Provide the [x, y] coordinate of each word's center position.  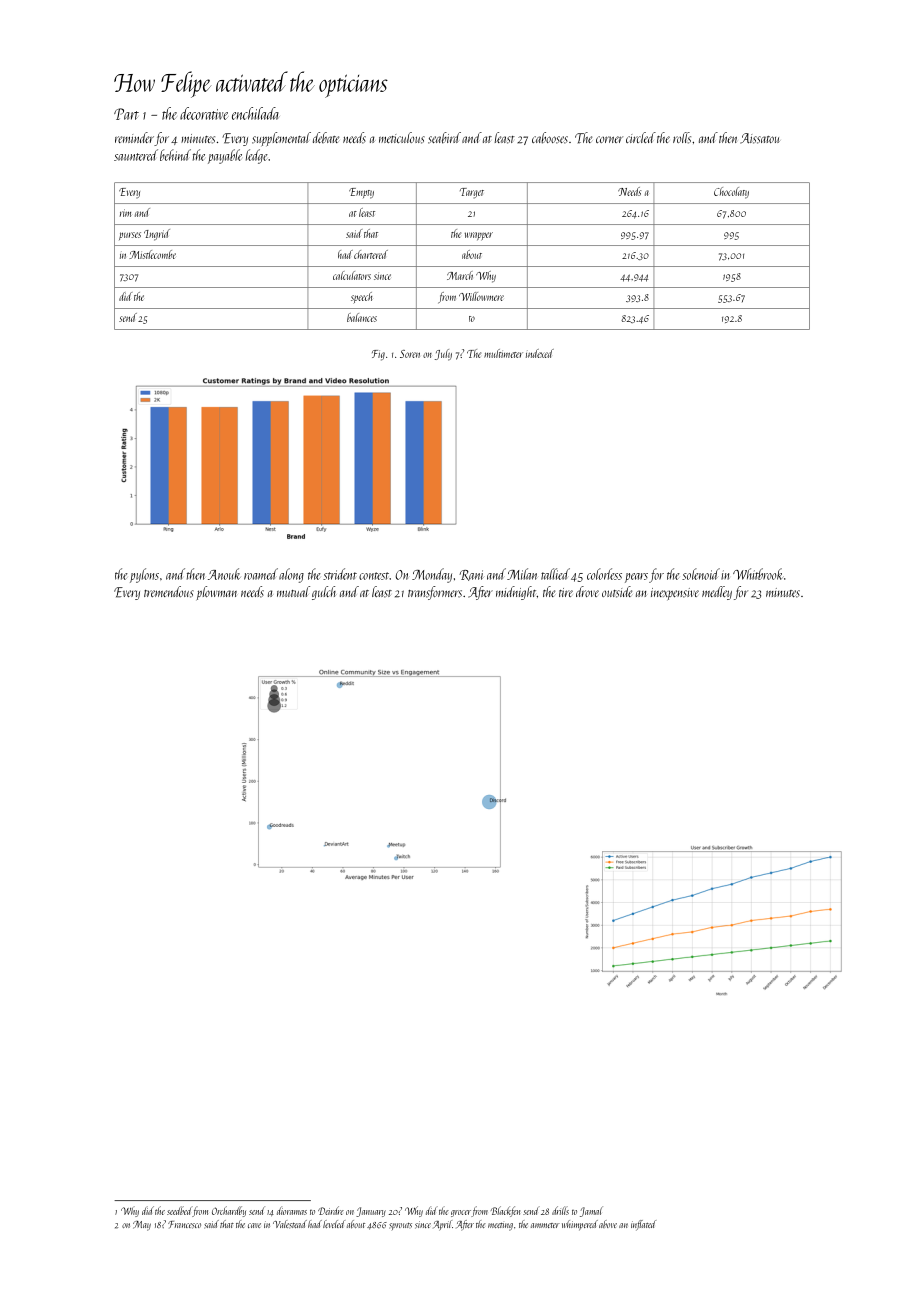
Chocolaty [731, 193]
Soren [410, 354]
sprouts [400, 1226]
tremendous [169, 592]
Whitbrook [758, 574]
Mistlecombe [152, 254]
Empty [361, 193]
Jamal [591, 1211]
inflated [643, 1225]
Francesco [184, 1225]
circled [641, 137]
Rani [471, 575]
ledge [257, 156]
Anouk [224, 574]
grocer [461, 1213]
